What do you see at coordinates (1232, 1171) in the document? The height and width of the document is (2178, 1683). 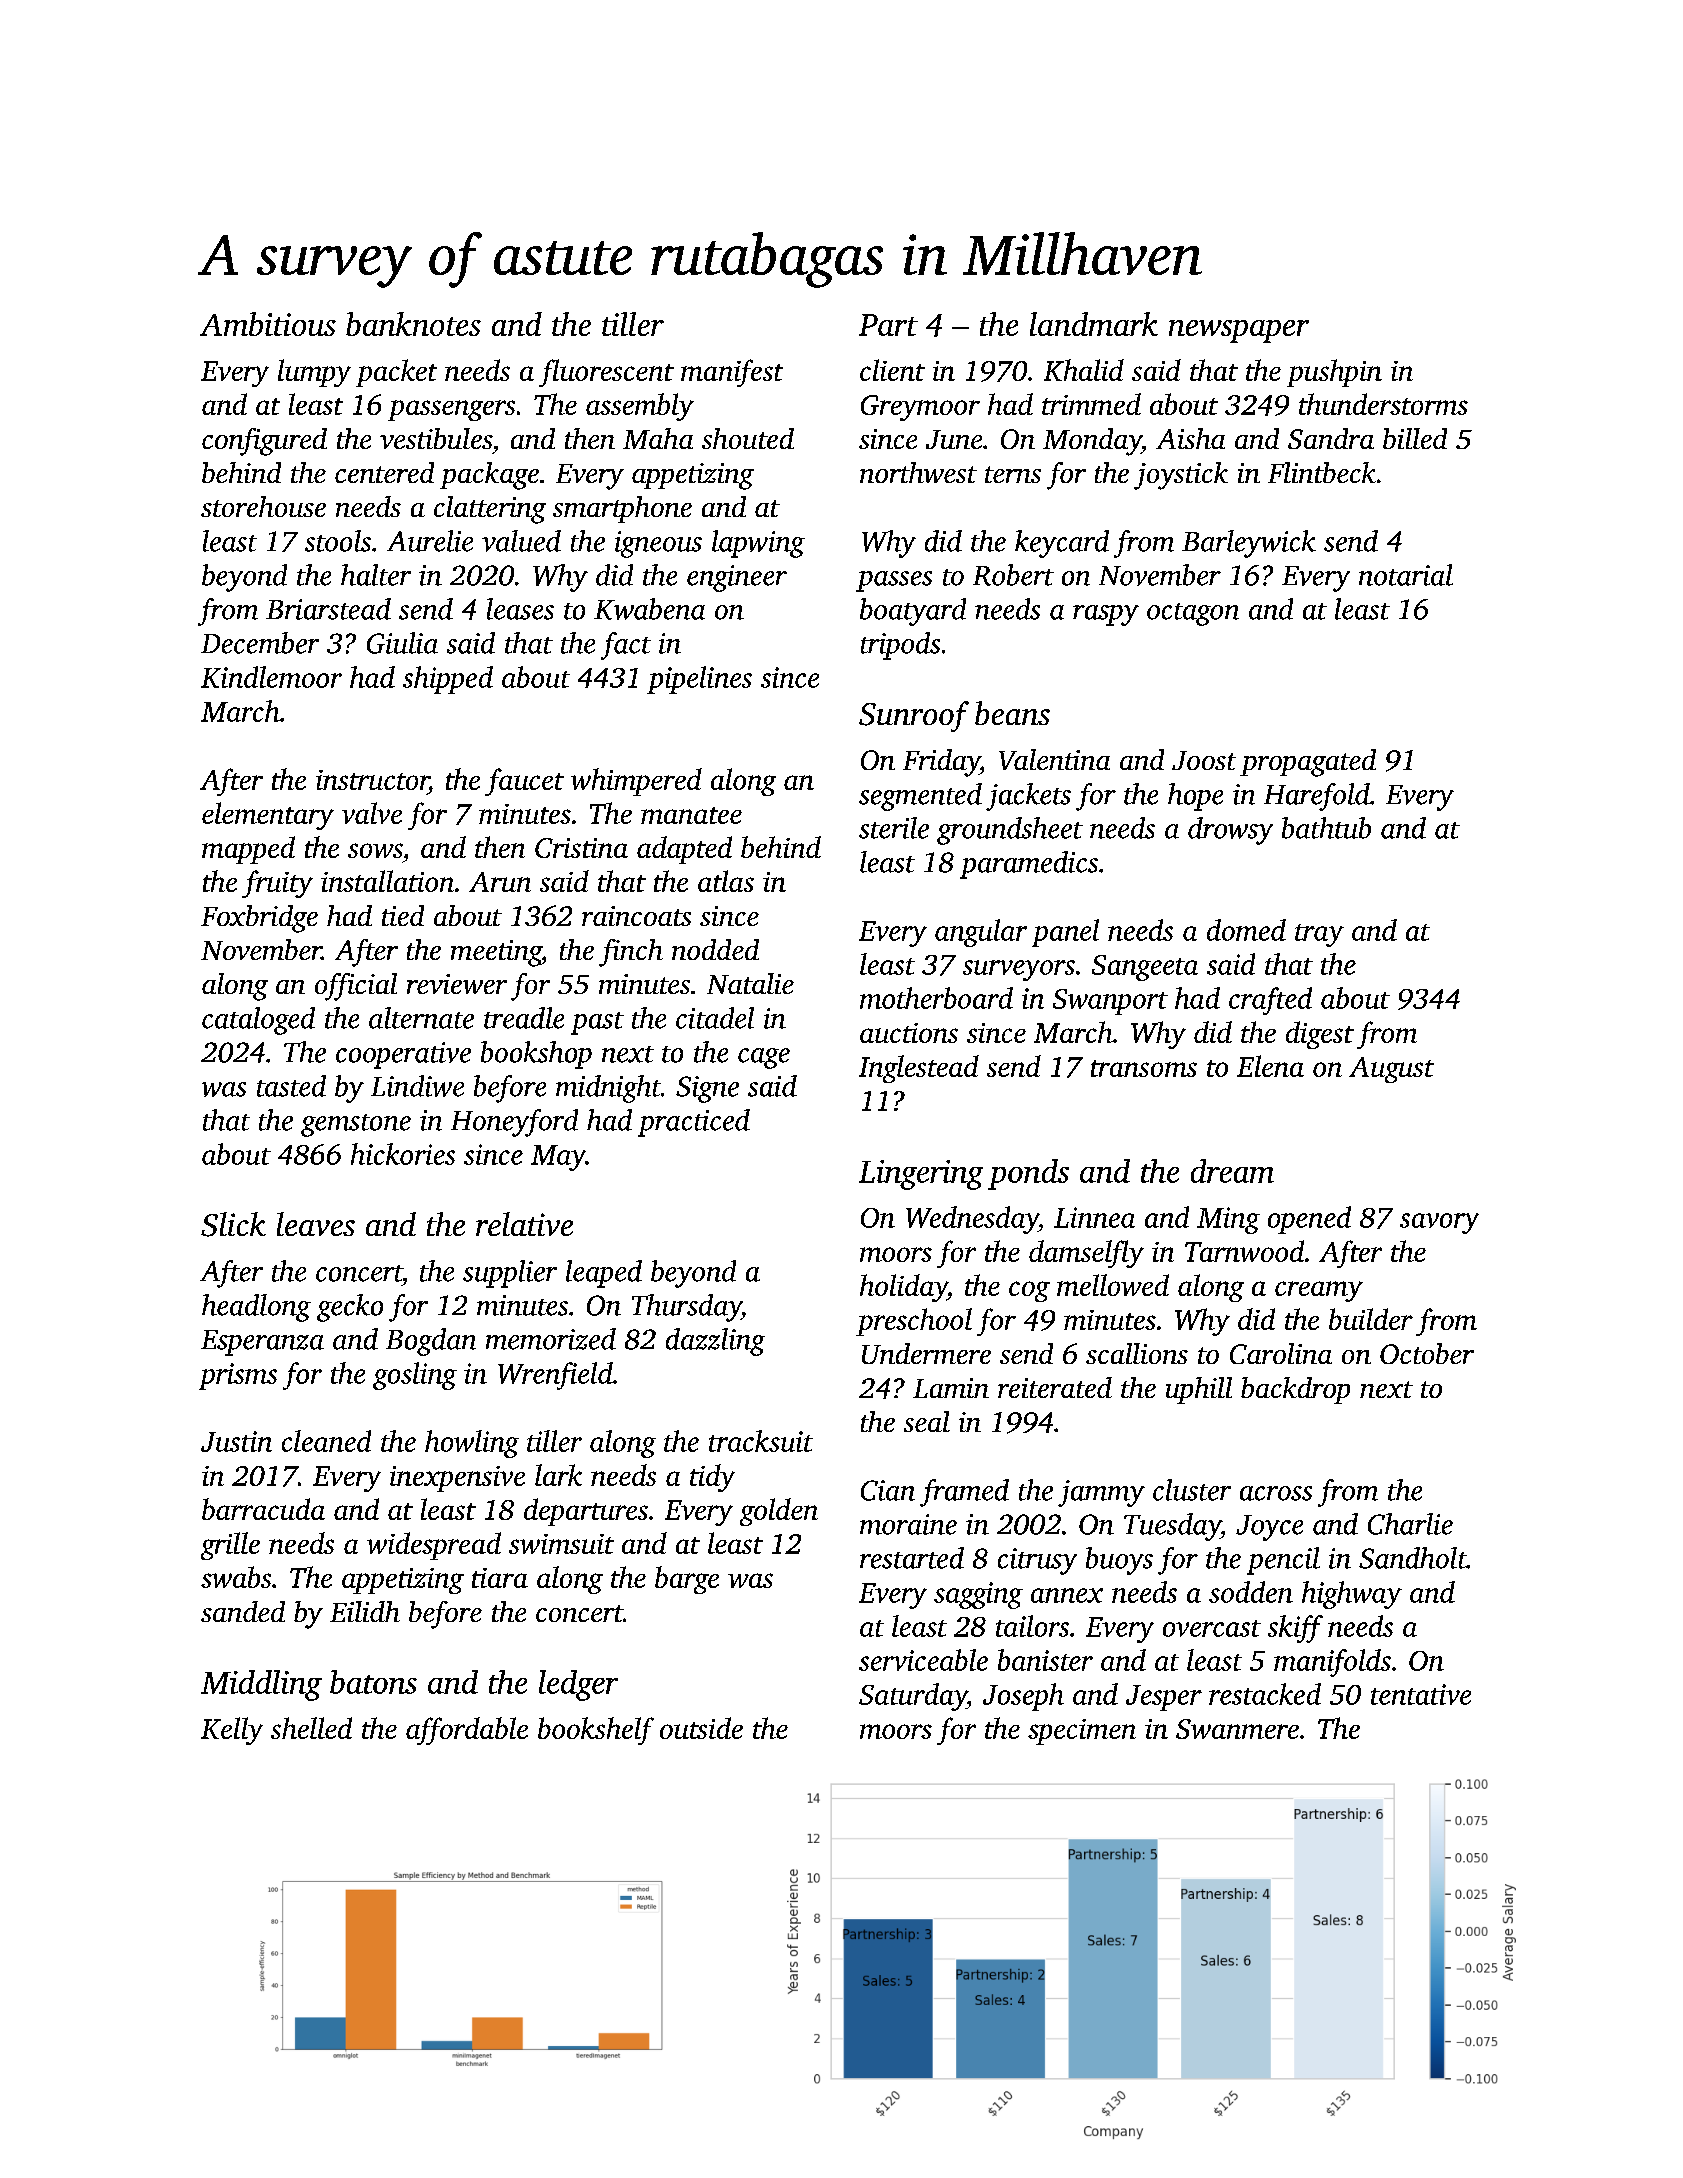 I see `dream` at bounding box center [1232, 1171].
